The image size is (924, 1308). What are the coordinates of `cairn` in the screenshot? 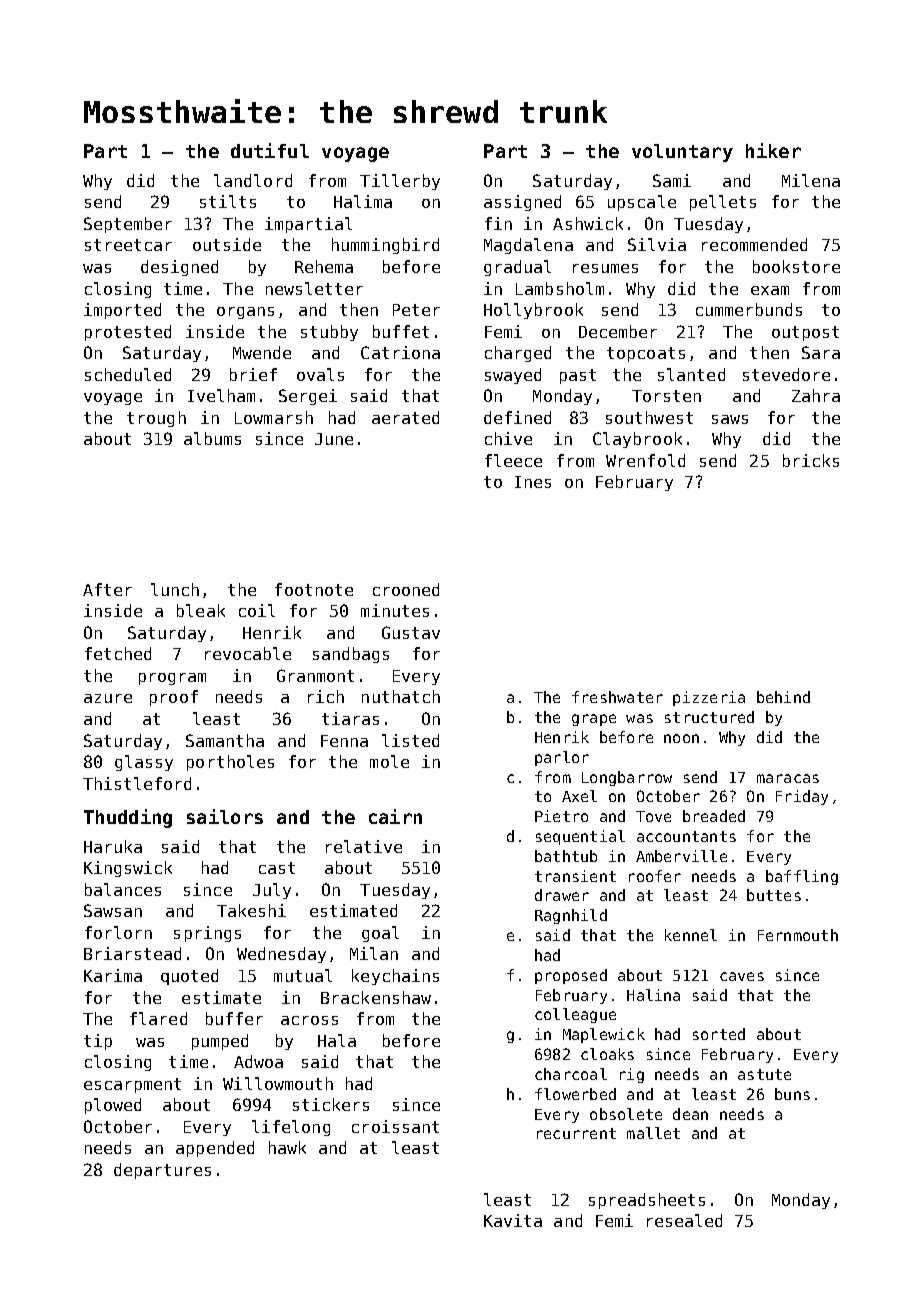 It's located at (395, 816).
